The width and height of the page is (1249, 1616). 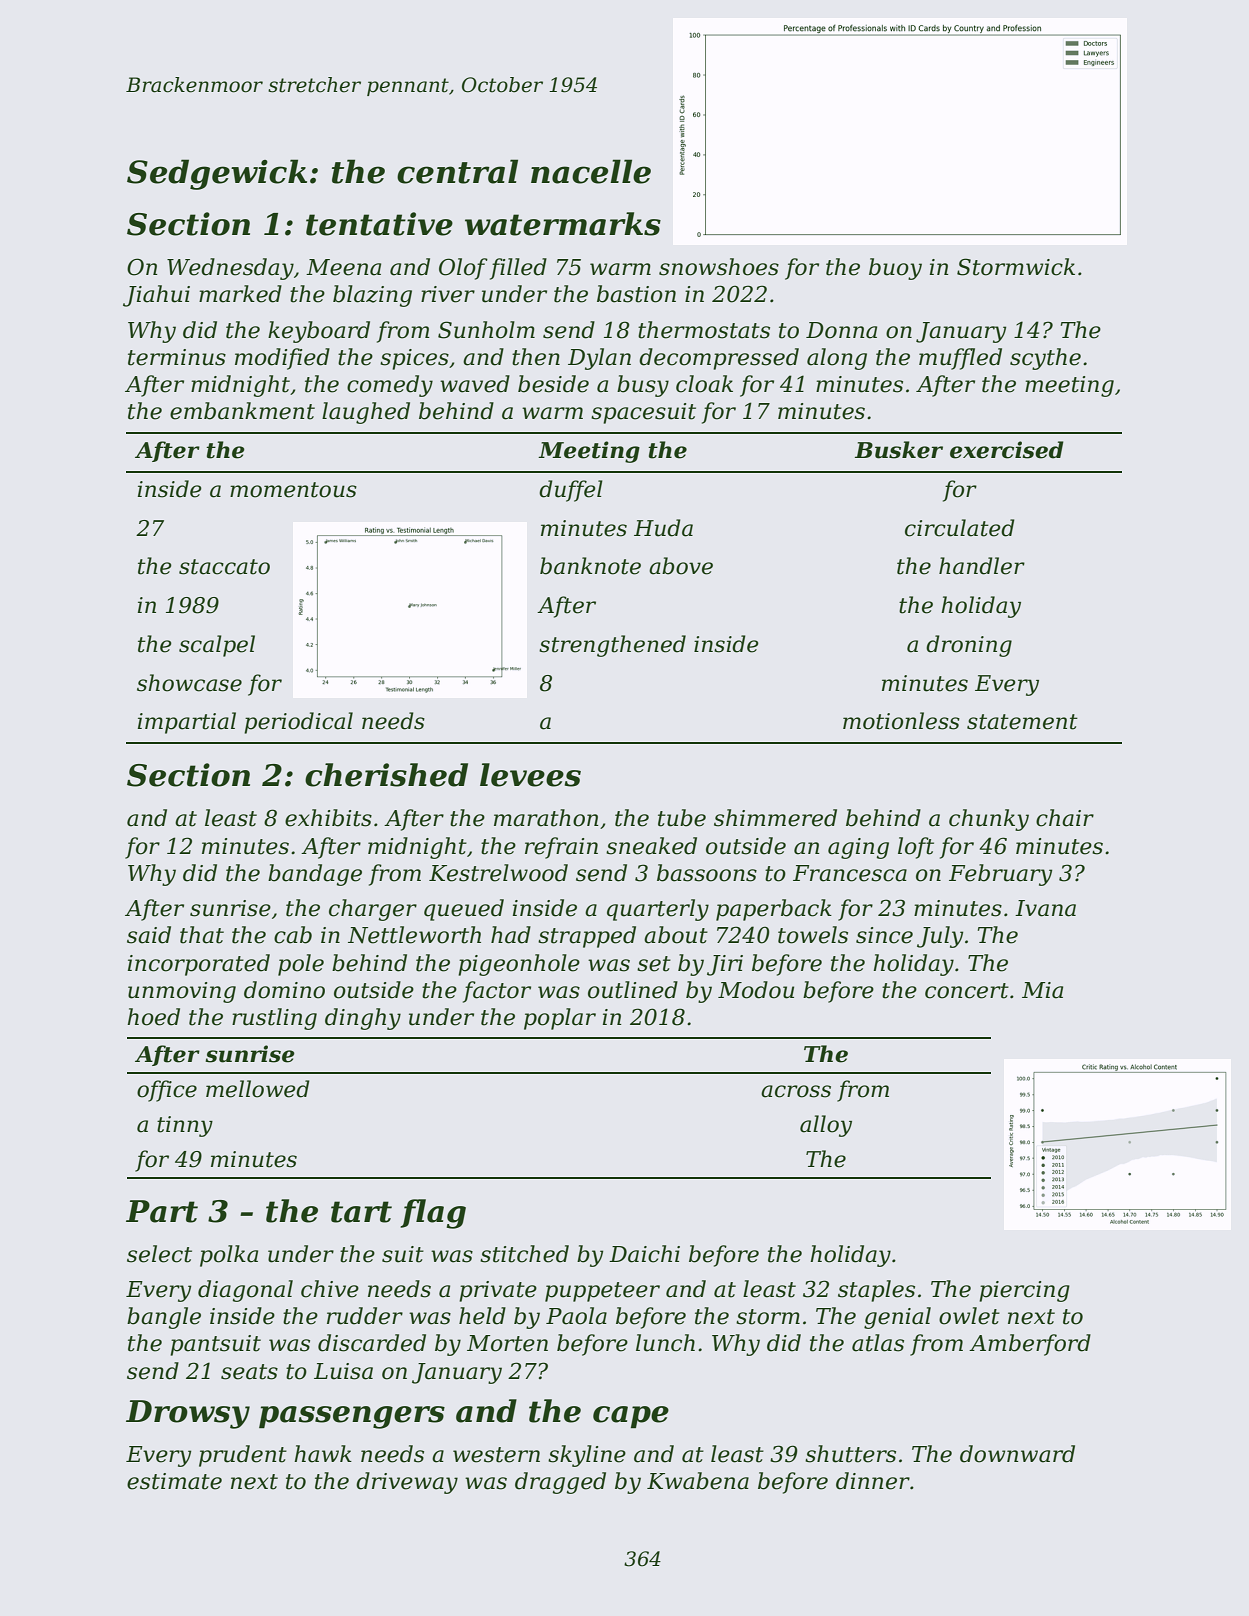 I want to click on muffled, so click(x=960, y=359).
